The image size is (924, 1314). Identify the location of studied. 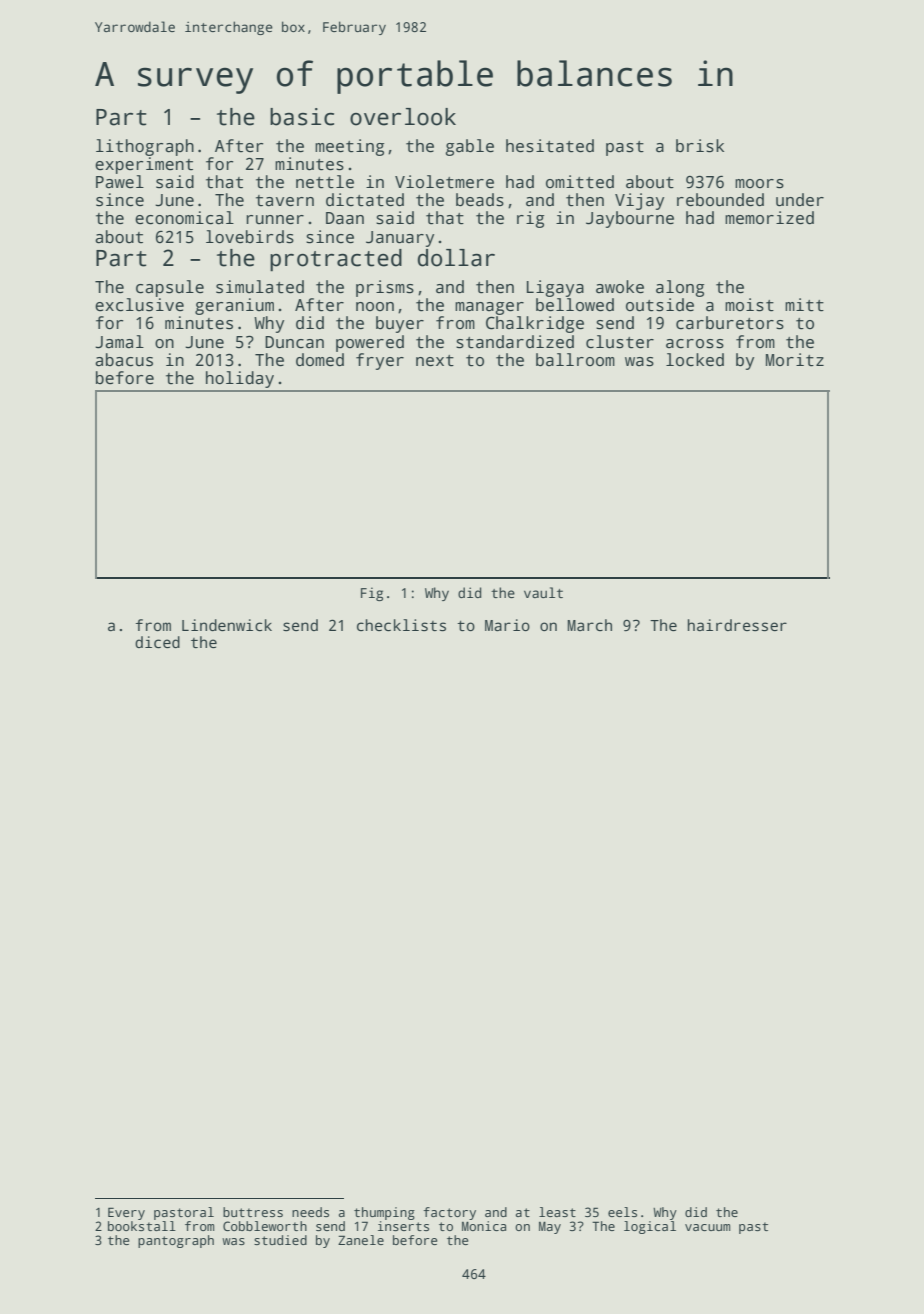
(280, 1240).
